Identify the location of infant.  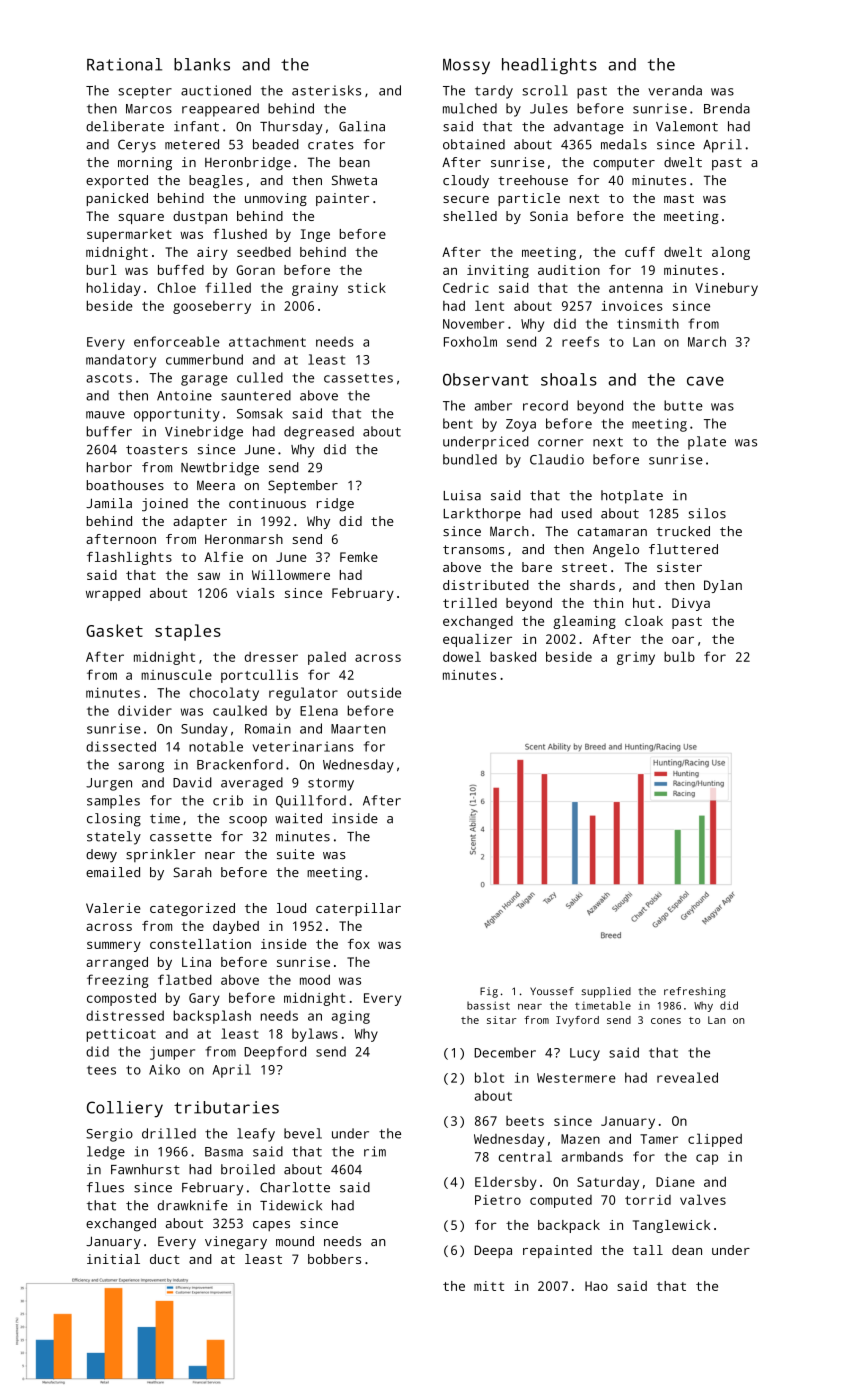
(196, 126).
